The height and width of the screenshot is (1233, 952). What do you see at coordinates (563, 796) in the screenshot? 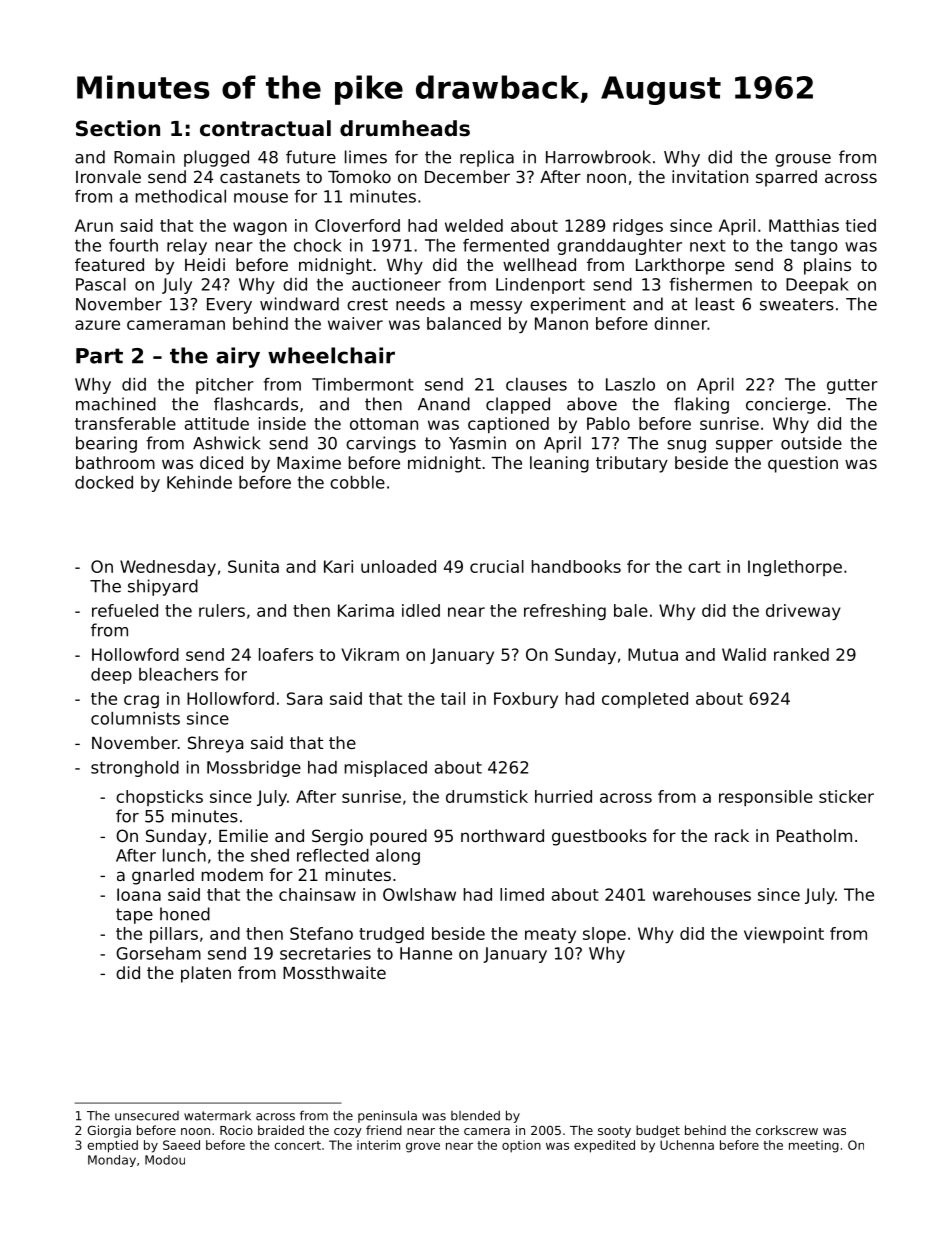
I see `hurried` at bounding box center [563, 796].
